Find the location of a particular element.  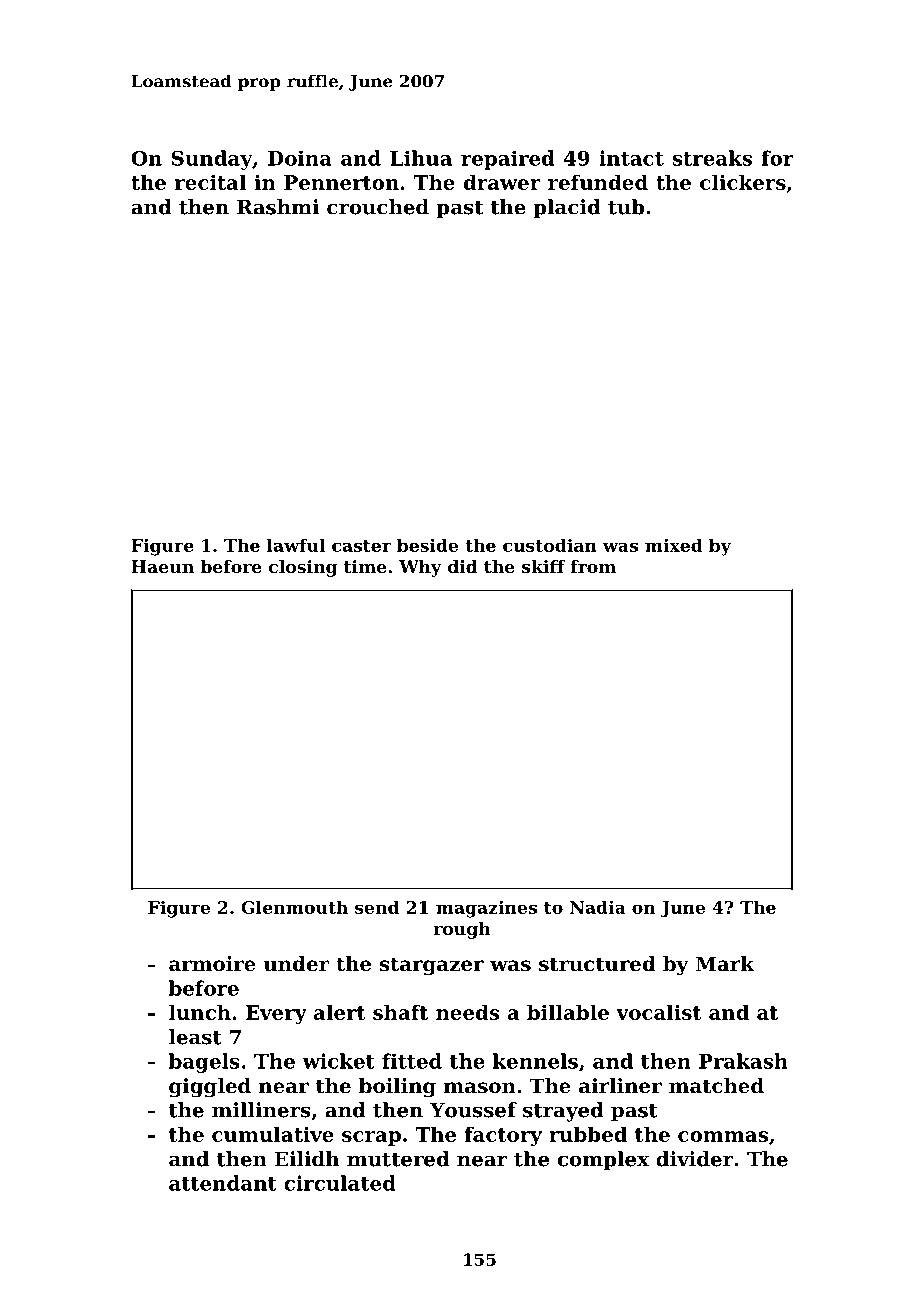

beside is located at coordinates (427, 545).
